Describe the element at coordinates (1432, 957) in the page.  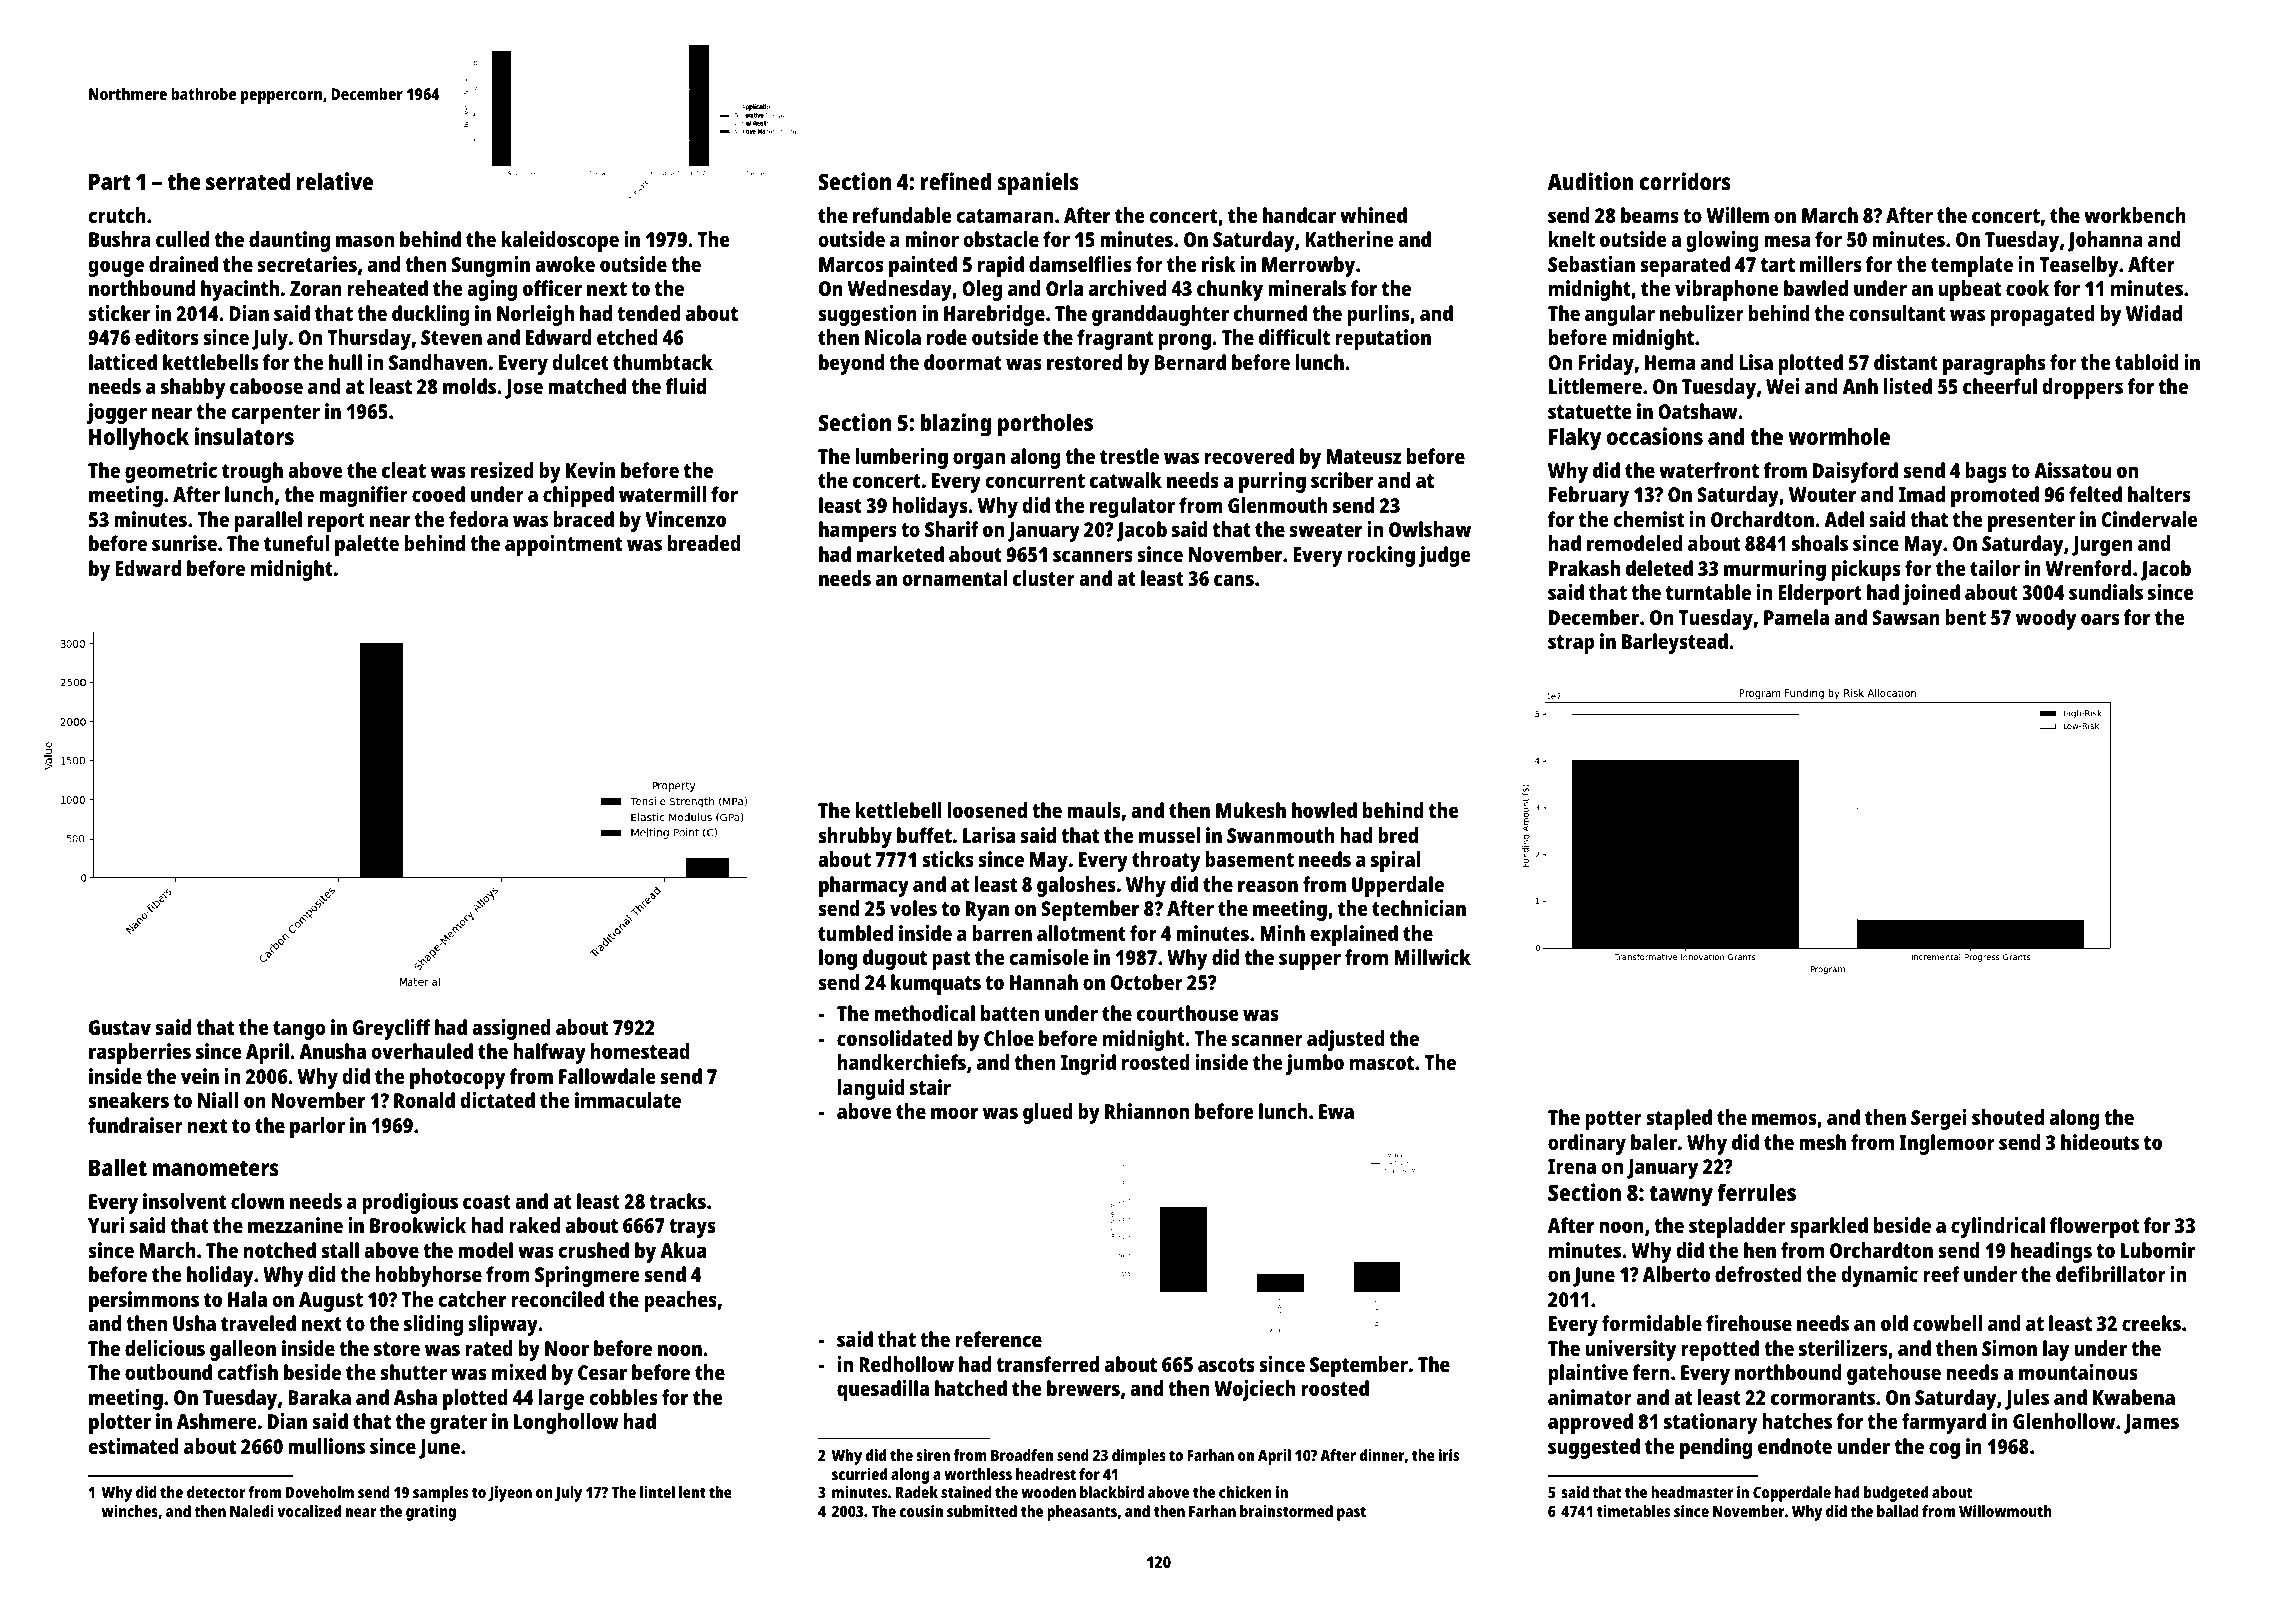
I see `Millwick` at that location.
